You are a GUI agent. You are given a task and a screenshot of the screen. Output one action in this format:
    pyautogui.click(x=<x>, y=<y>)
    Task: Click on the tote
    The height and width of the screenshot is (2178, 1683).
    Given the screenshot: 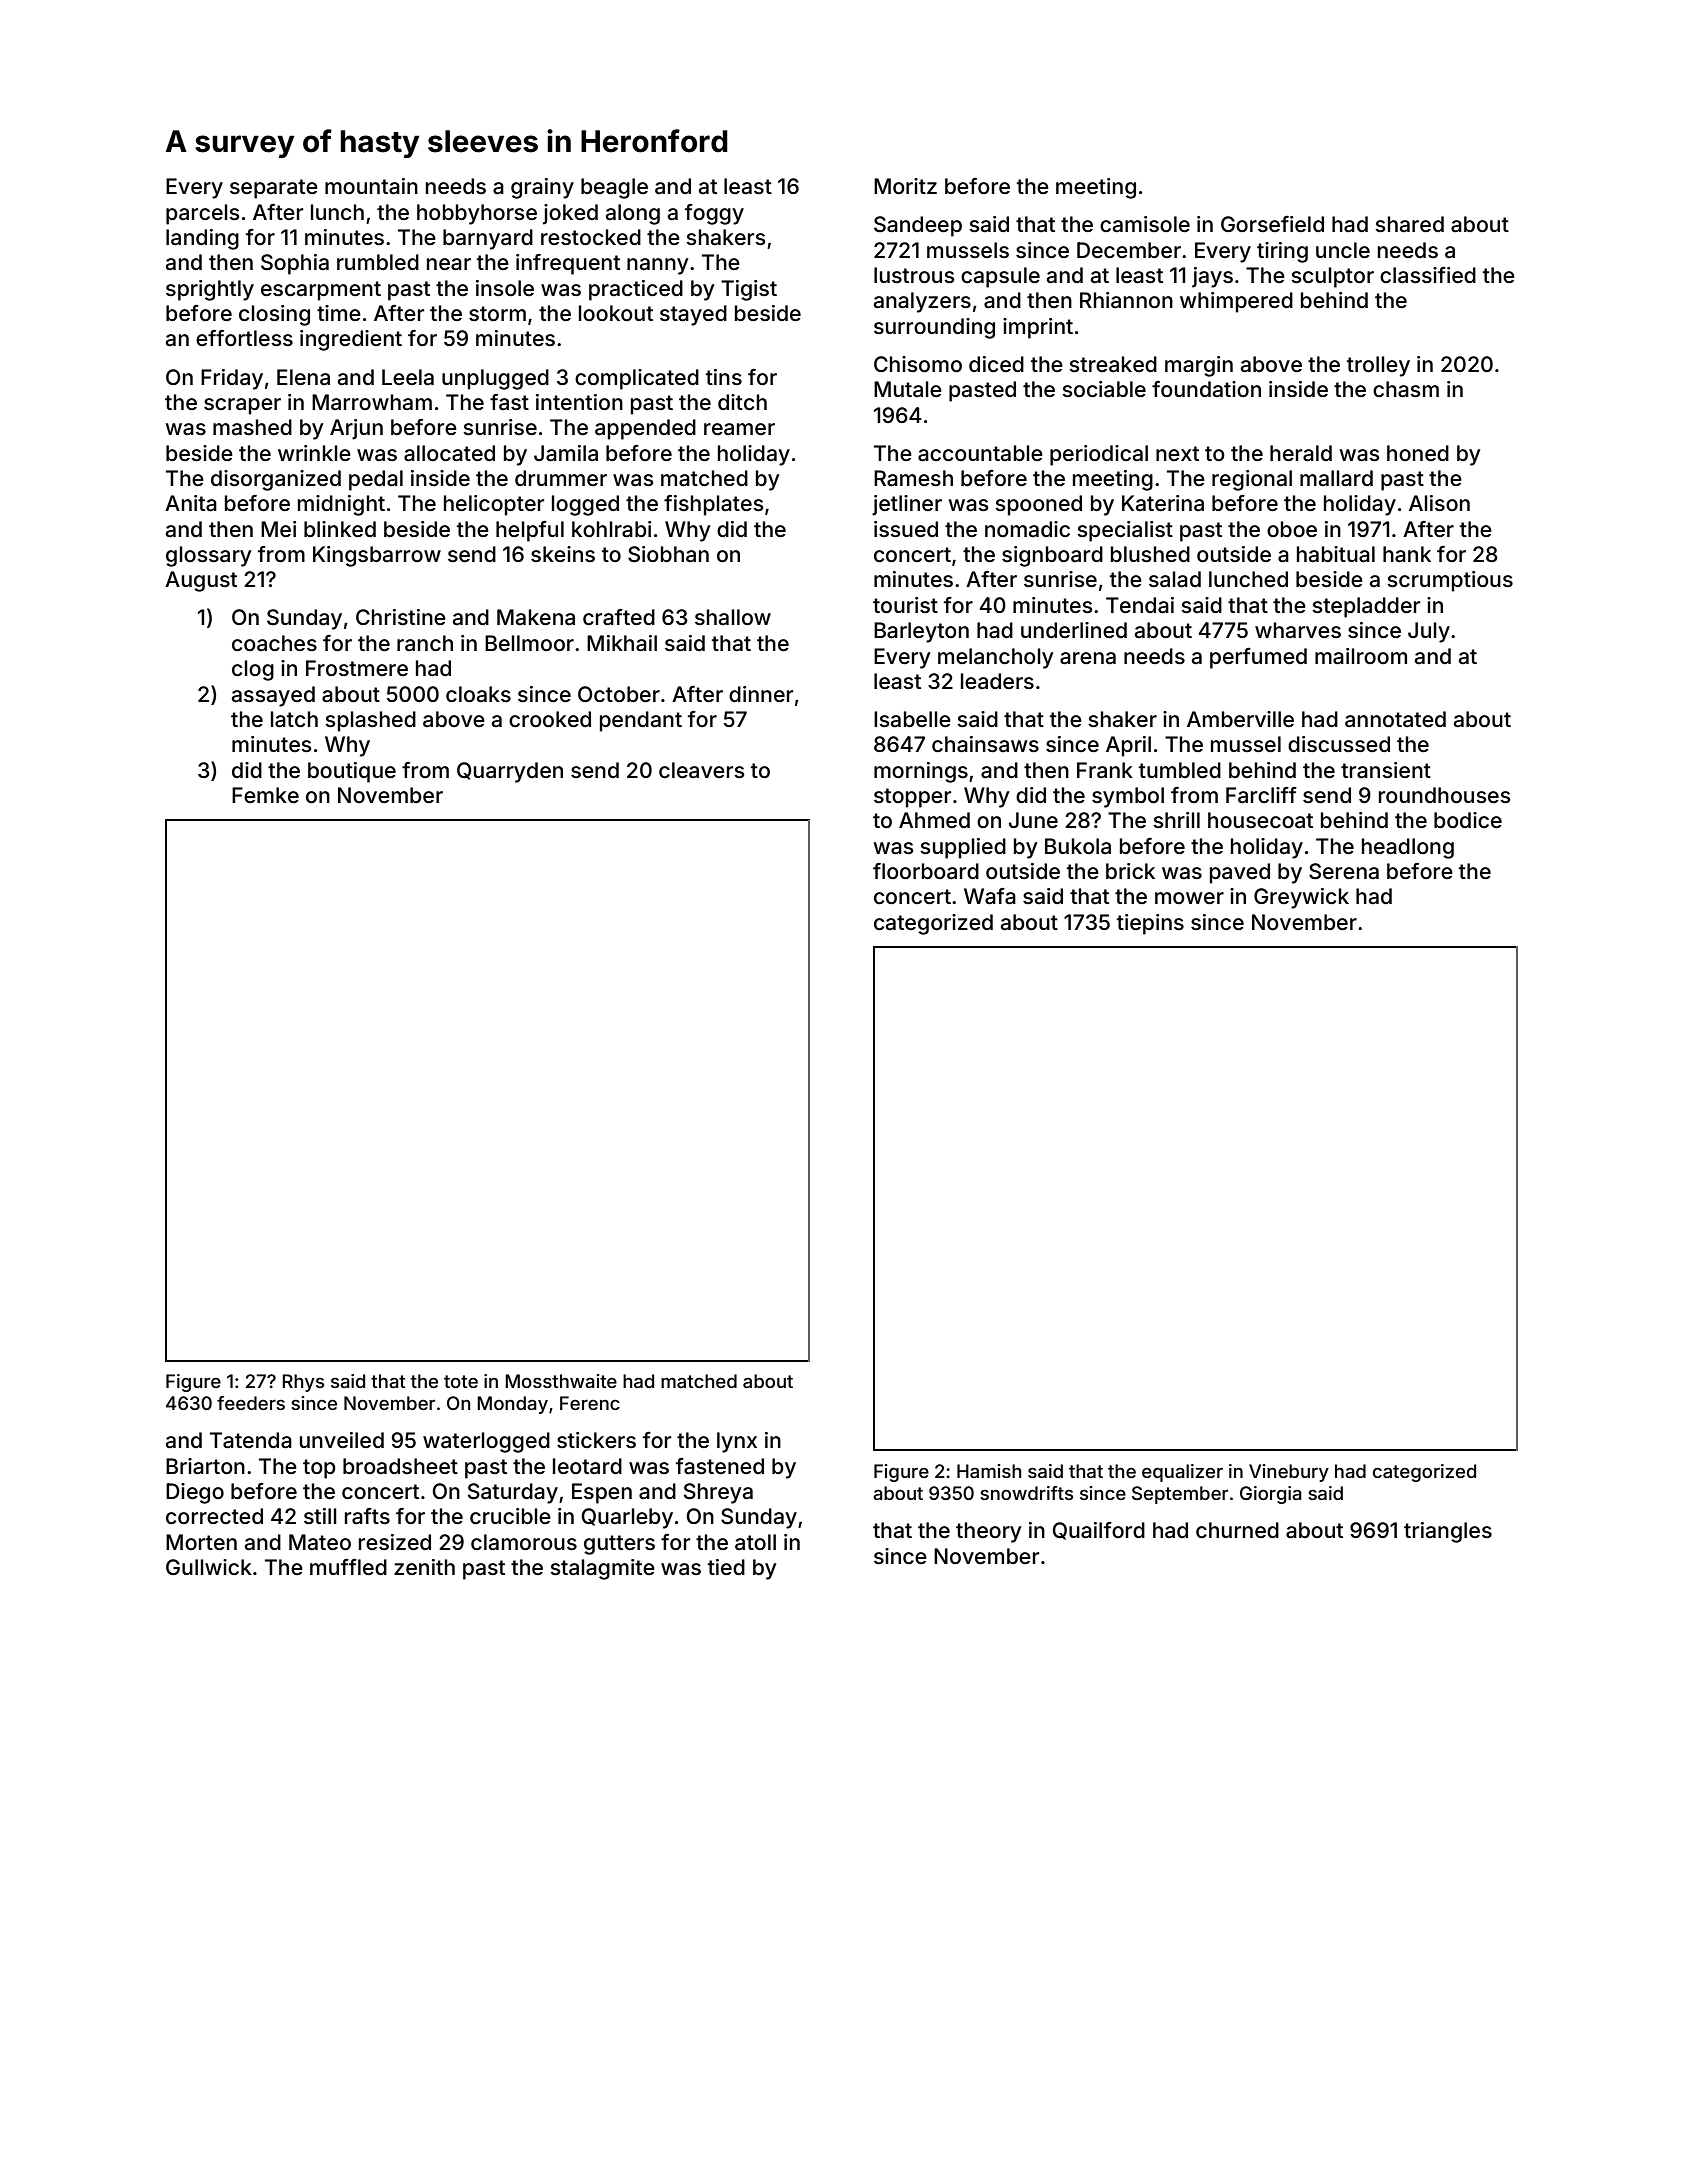 What is the action you would take?
    pyautogui.click(x=461, y=1381)
